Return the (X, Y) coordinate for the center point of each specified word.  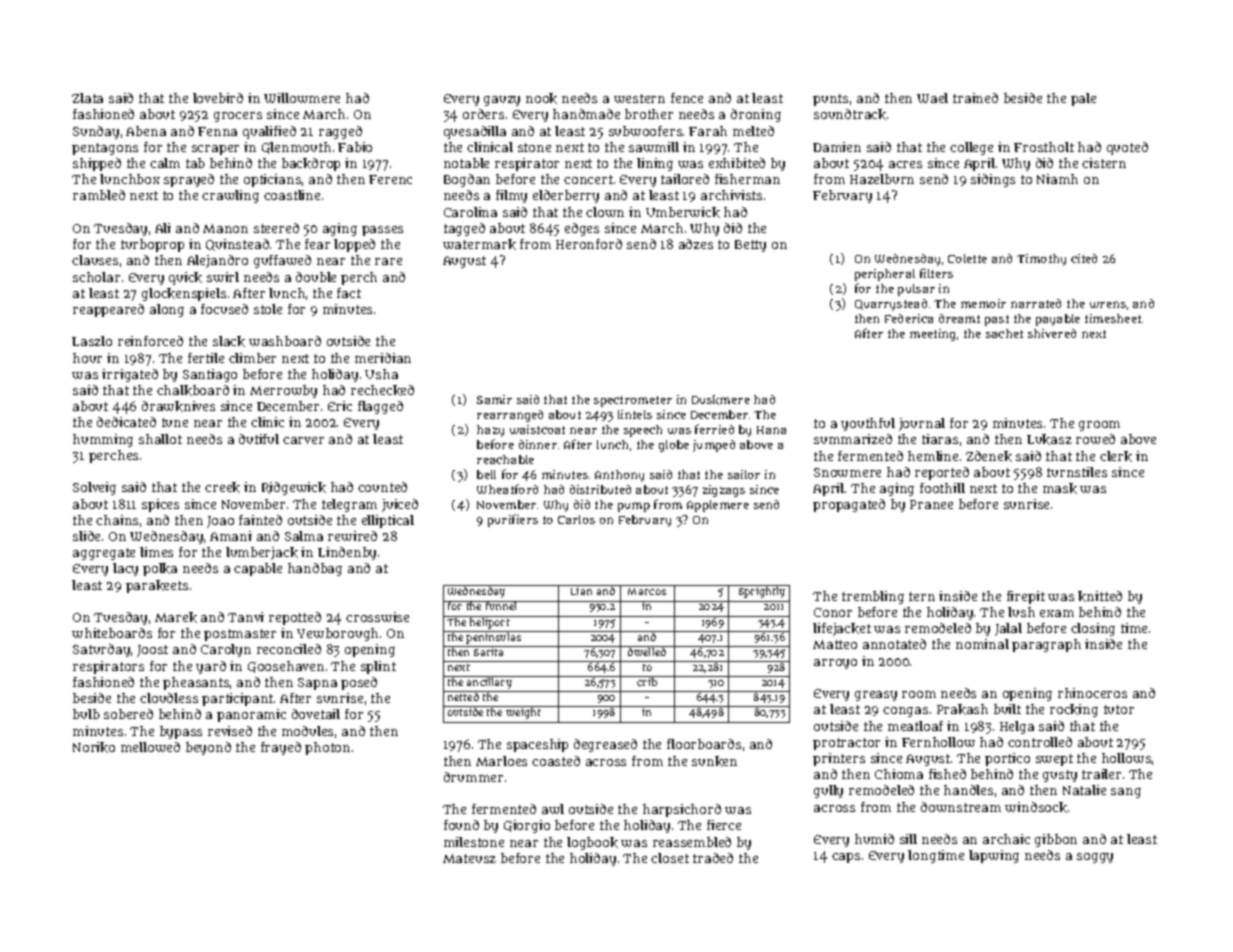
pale (1083, 99)
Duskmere (721, 400)
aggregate (104, 554)
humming (103, 440)
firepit (1026, 597)
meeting (932, 335)
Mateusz (469, 858)
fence (687, 98)
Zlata (87, 98)
